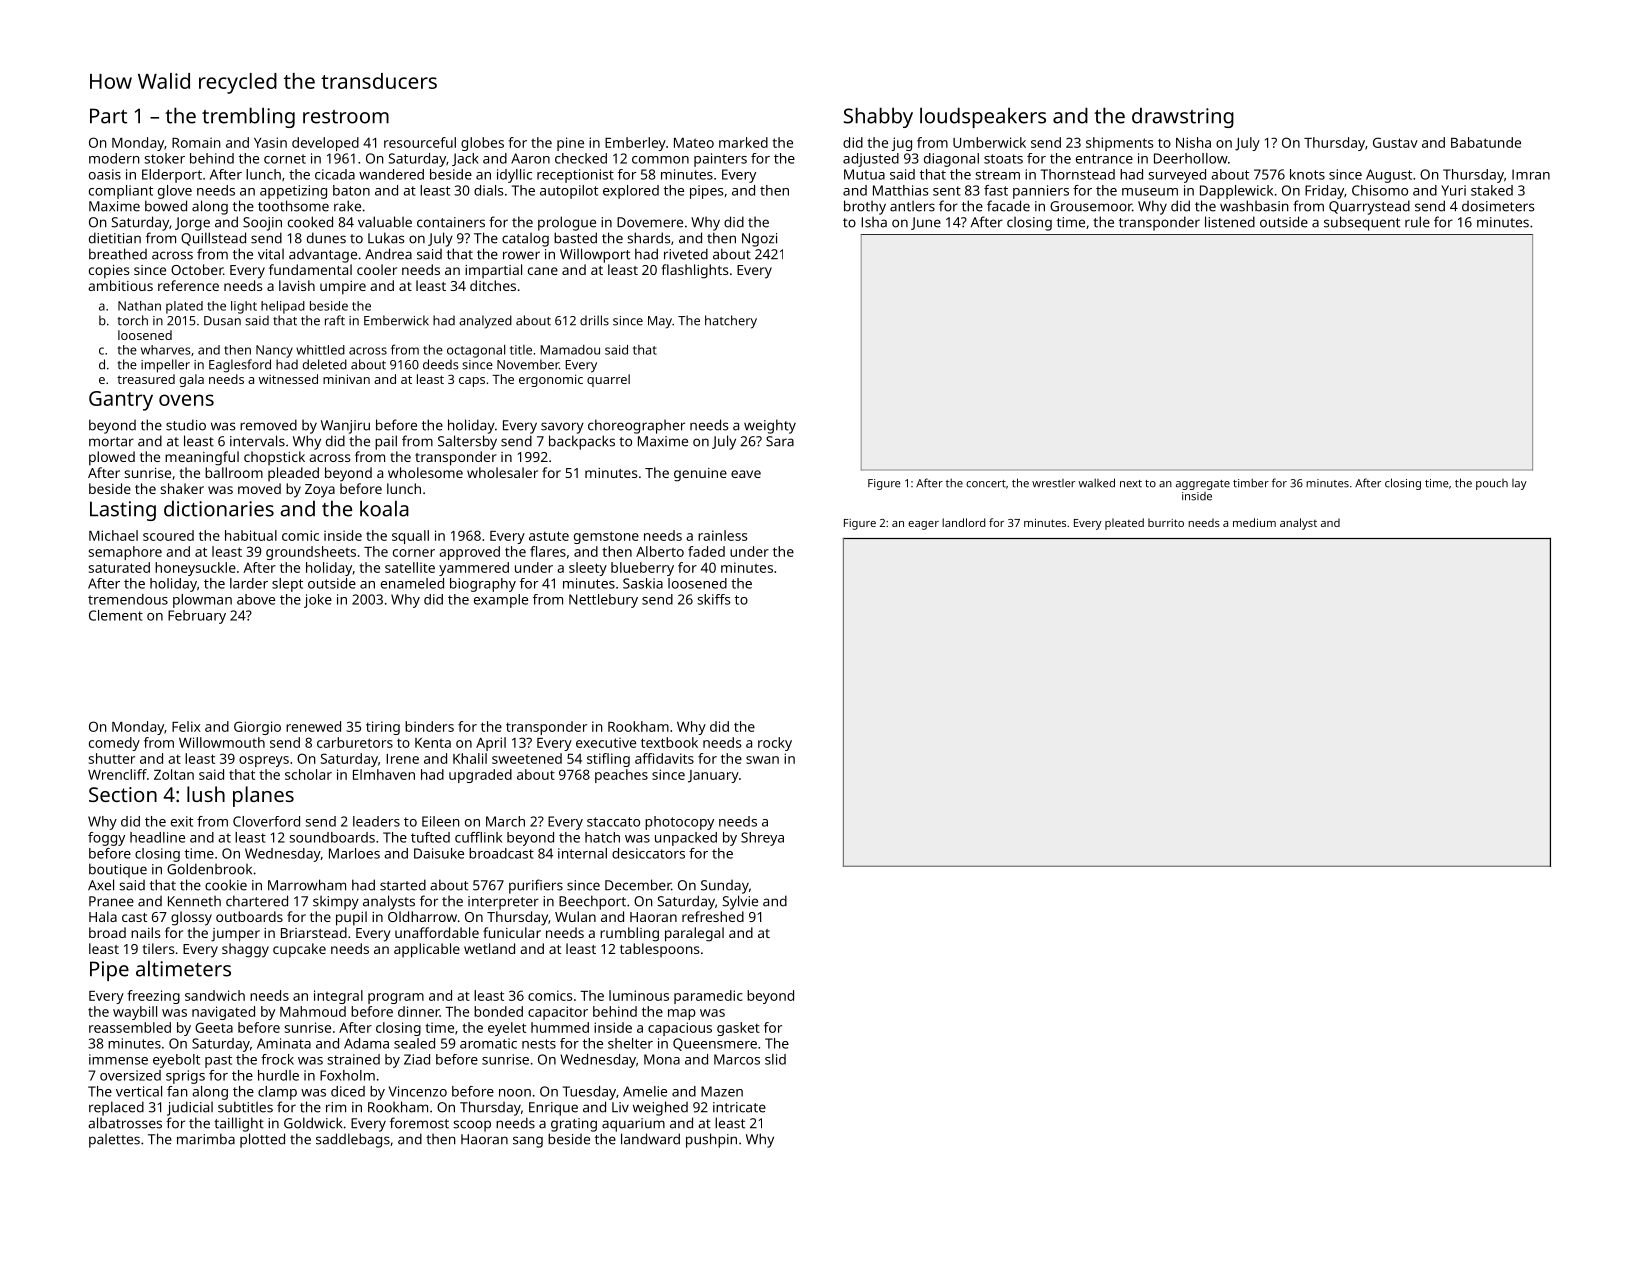 Image resolution: width=1639 pixels, height=1267 pixels. What do you see at coordinates (528, 1142) in the image?
I see `sang` at bounding box center [528, 1142].
